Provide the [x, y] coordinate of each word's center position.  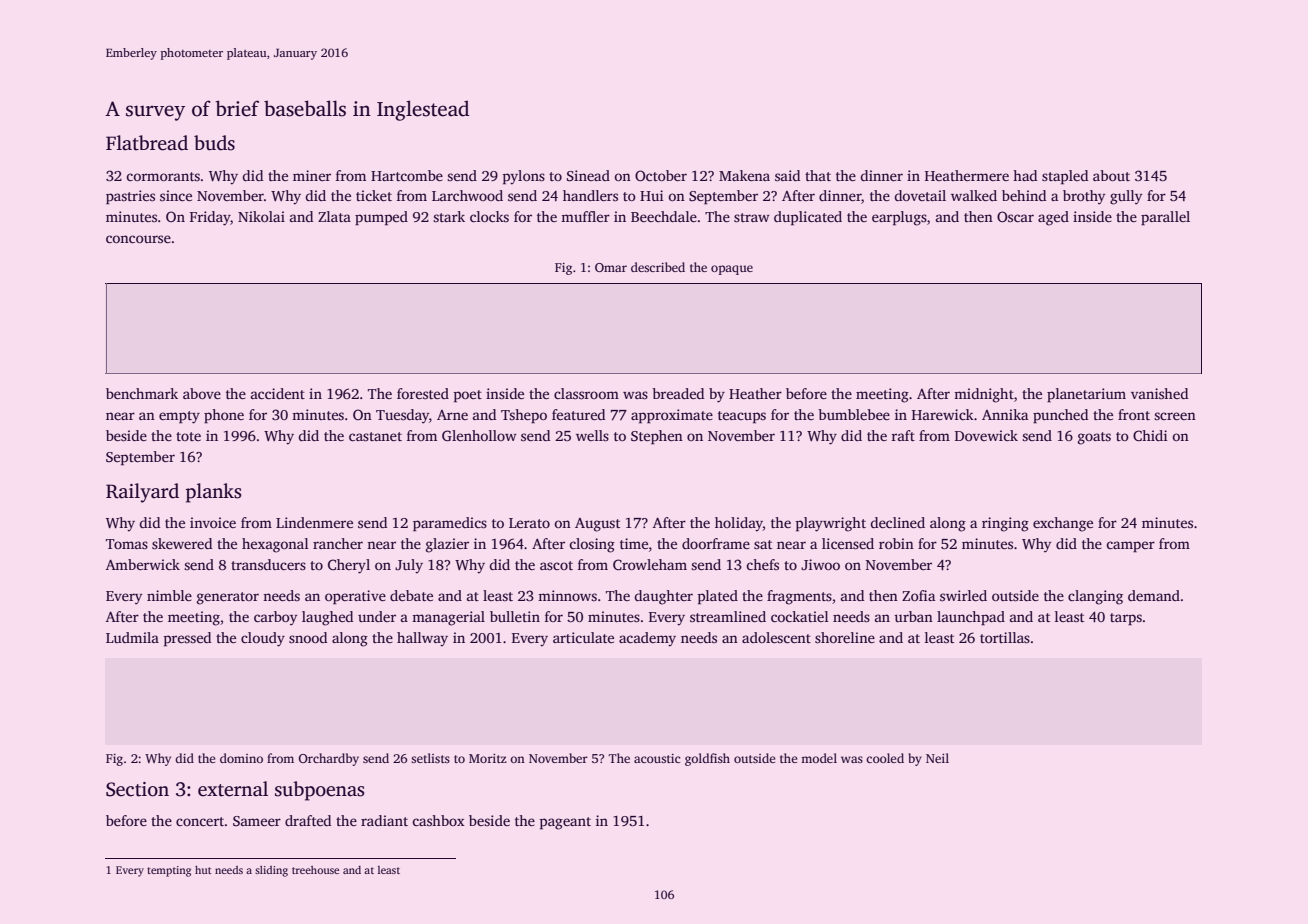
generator [228, 598]
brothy [1084, 197]
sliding [271, 871]
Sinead [588, 175]
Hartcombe [407, 175]
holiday [739, 524]
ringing [1005, 524]
